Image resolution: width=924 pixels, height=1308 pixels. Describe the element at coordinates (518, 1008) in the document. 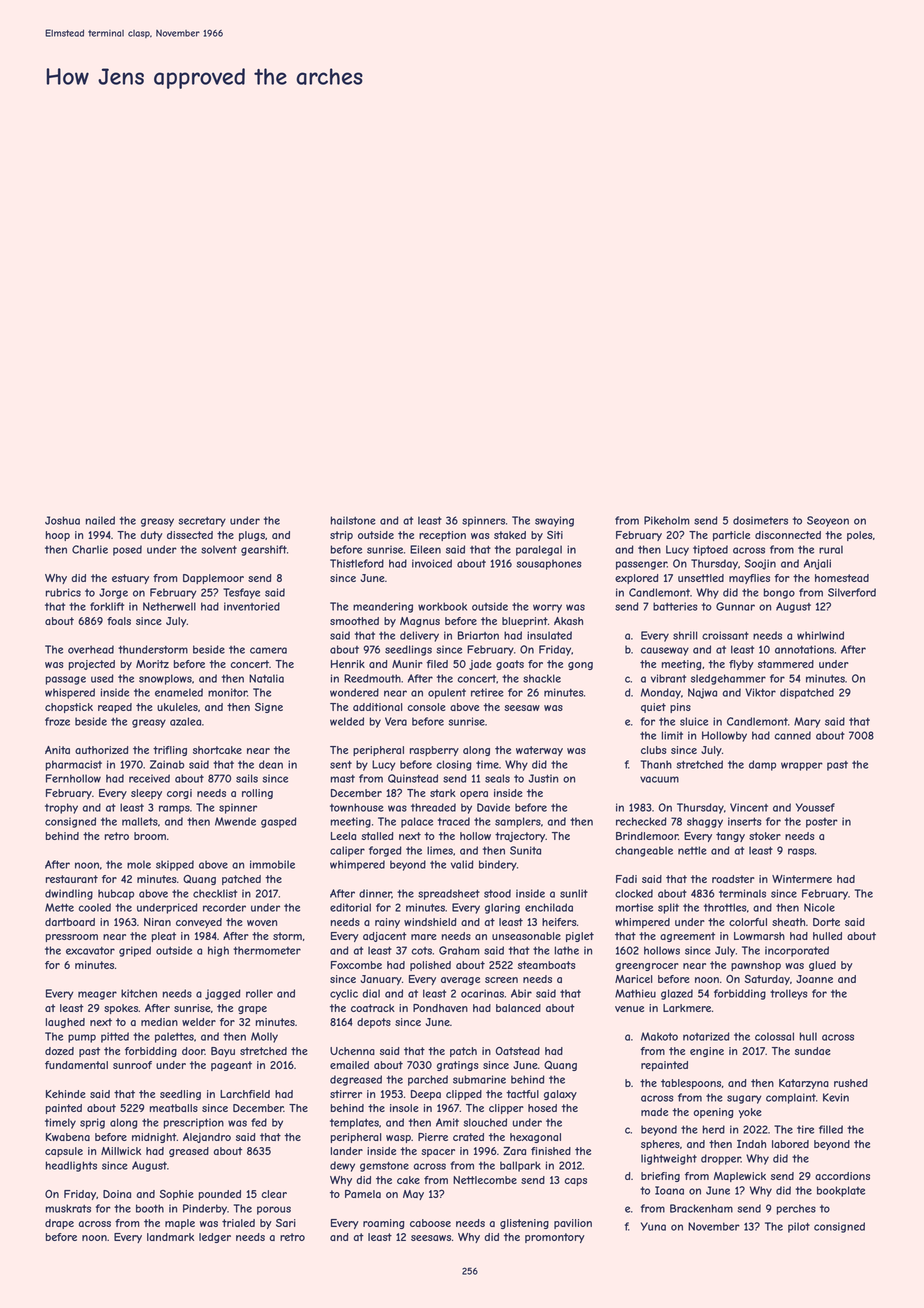

I see `balanced` at that location.
